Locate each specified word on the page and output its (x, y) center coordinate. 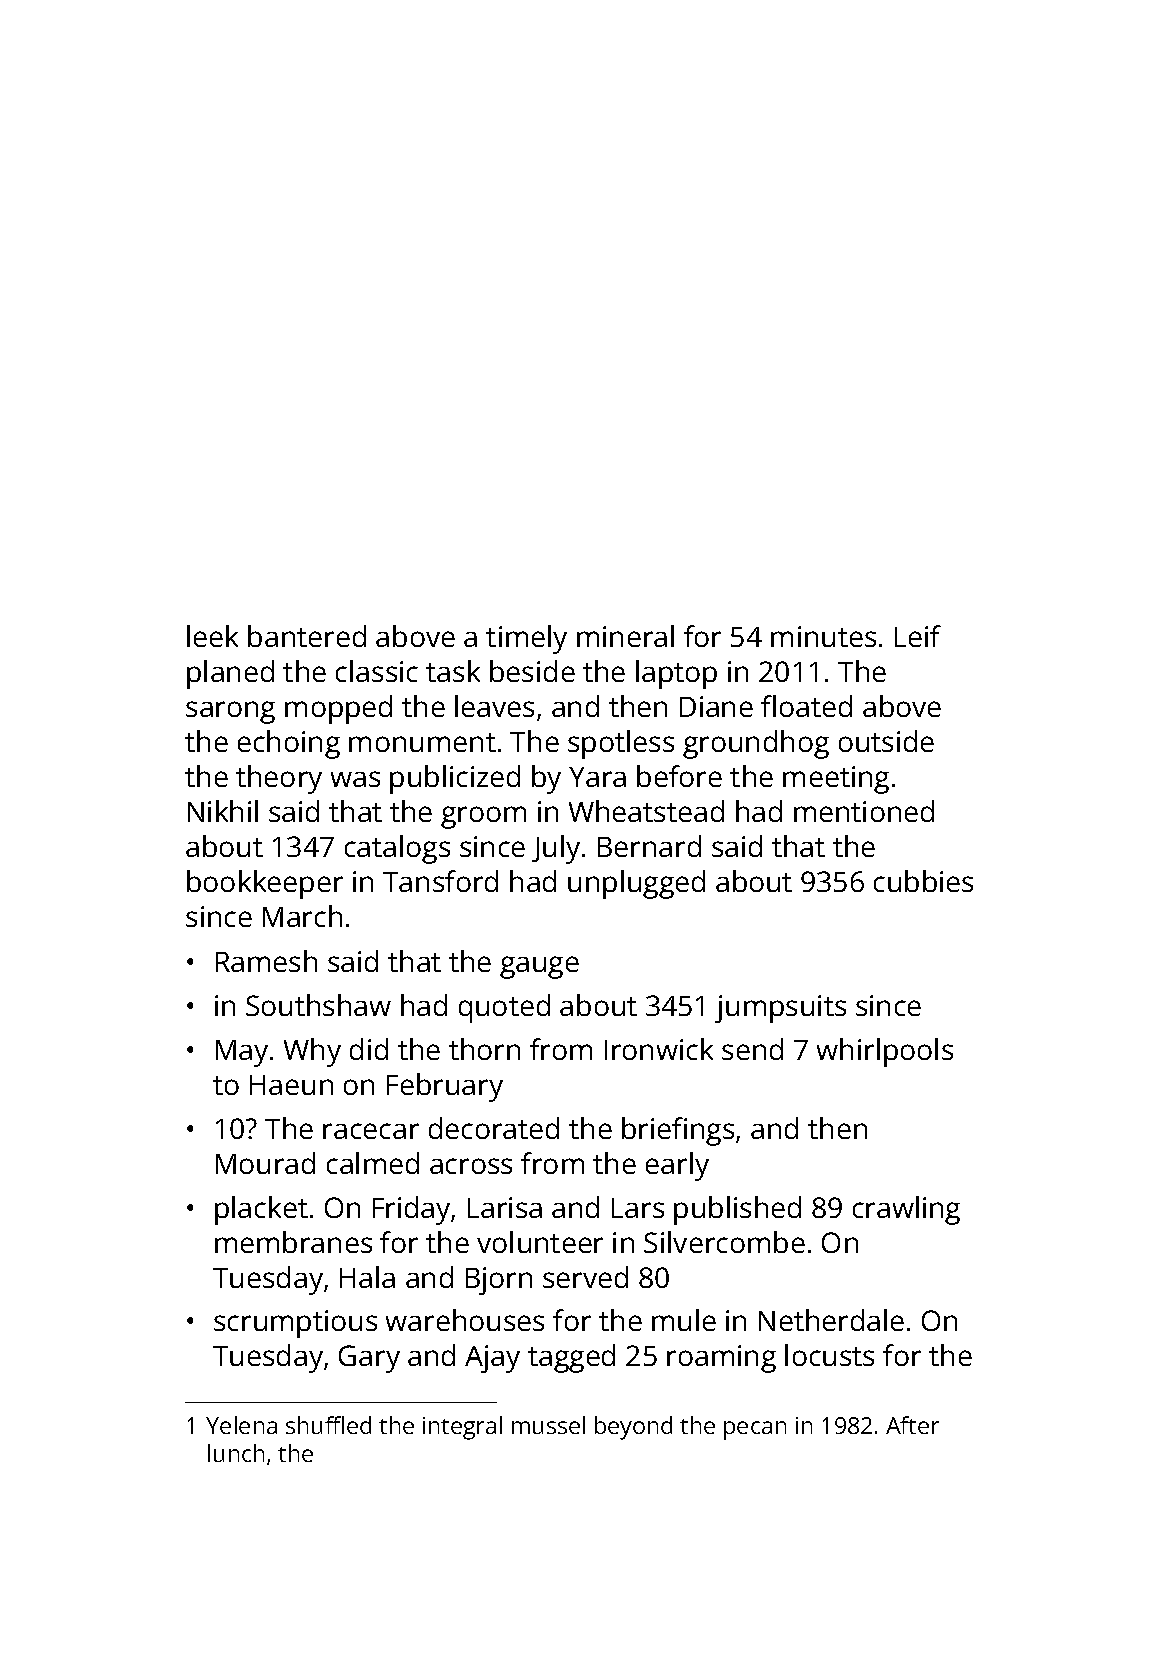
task (453, 671)
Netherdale (831, 1320)
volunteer (540, 1242)
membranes (293, 1242)
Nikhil (223, 811)
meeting (836, 780)
